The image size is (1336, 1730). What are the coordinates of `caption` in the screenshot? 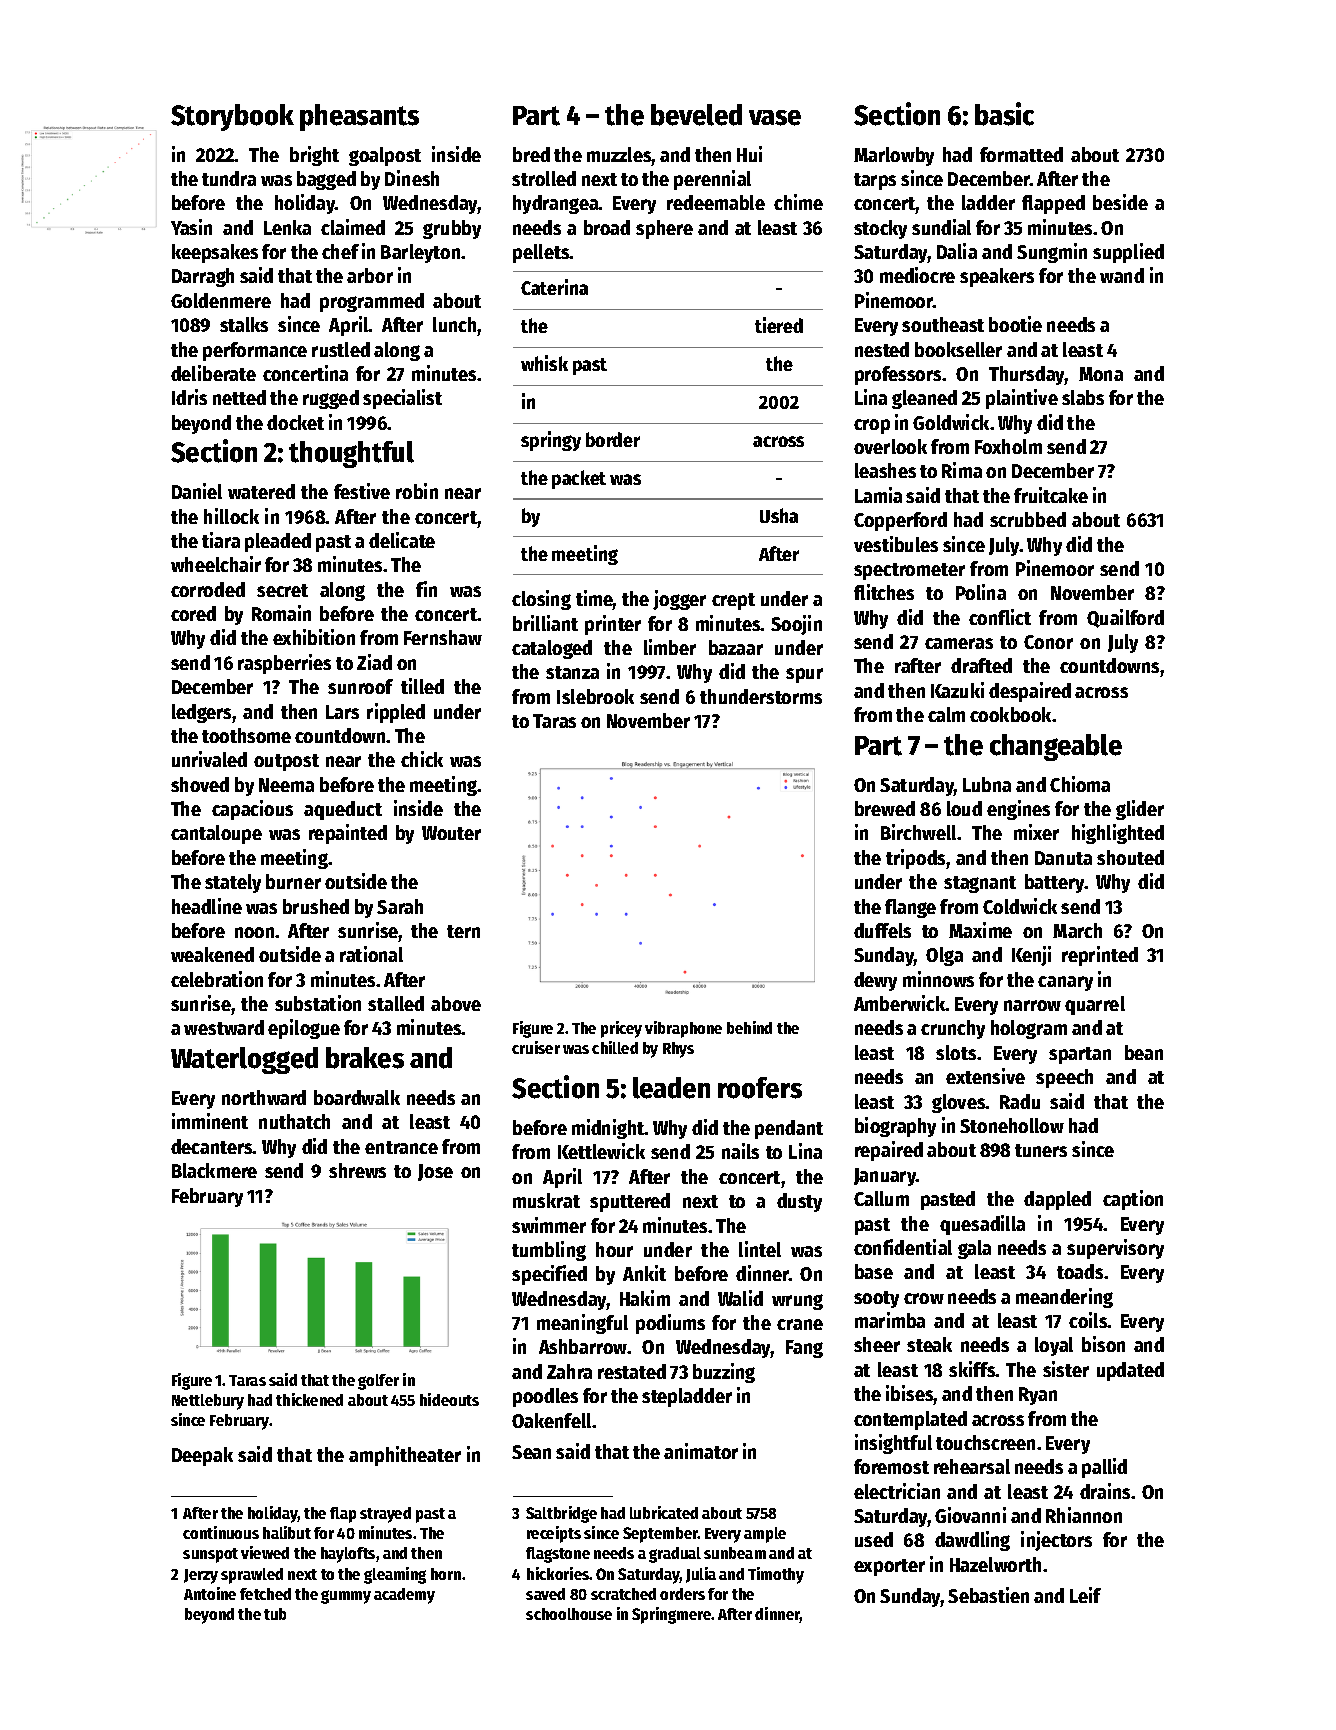 It's located at (1133, 1200).
